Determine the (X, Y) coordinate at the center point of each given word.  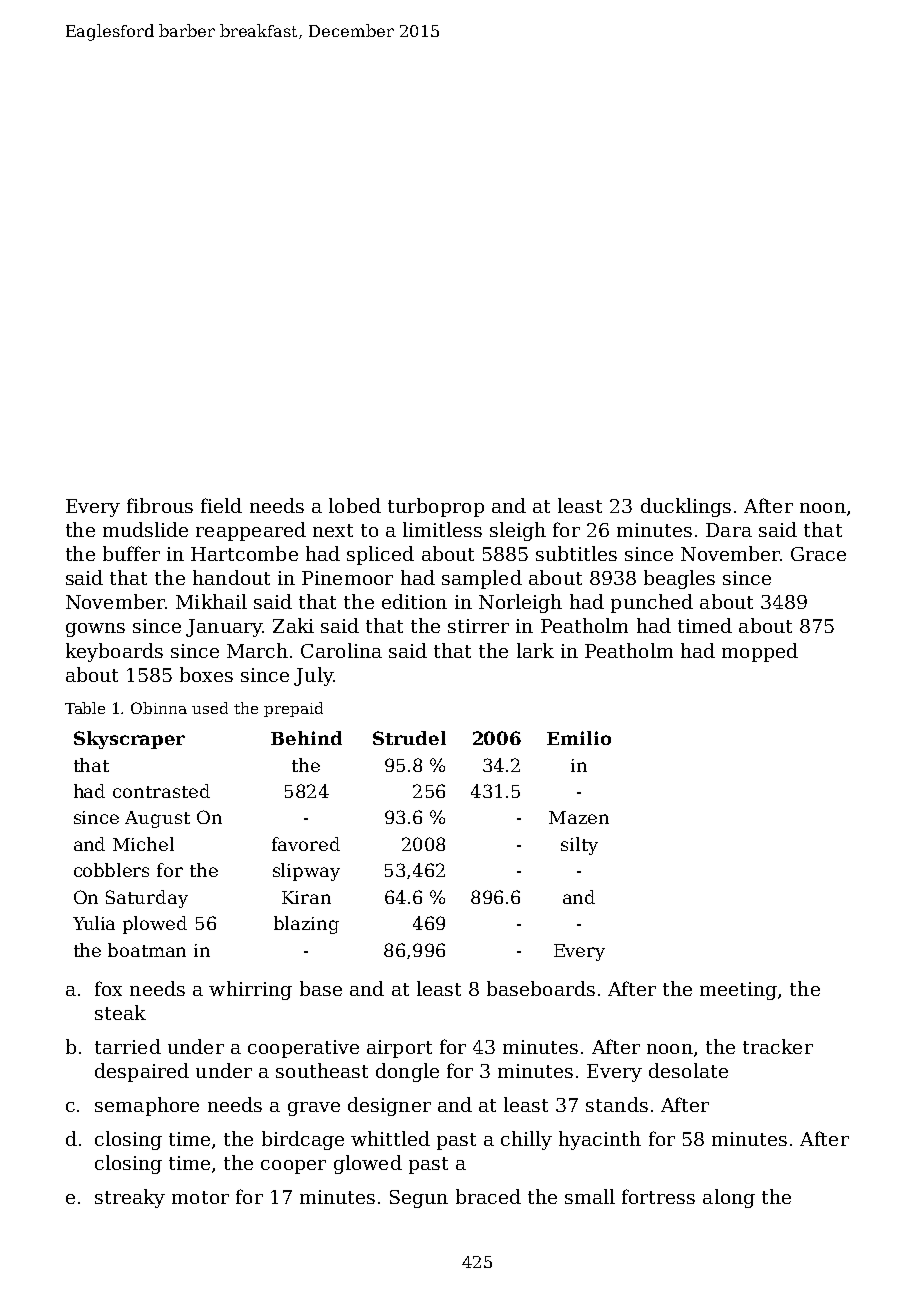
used (210, 708)
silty (579, 846)
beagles (679, 579)
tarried (128, 1046)
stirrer (478, 626)
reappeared (251, 531)
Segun (419, 1199)
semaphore (147, 1106)
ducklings (686, 507)
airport (399, 1049)
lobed (355, 505)
